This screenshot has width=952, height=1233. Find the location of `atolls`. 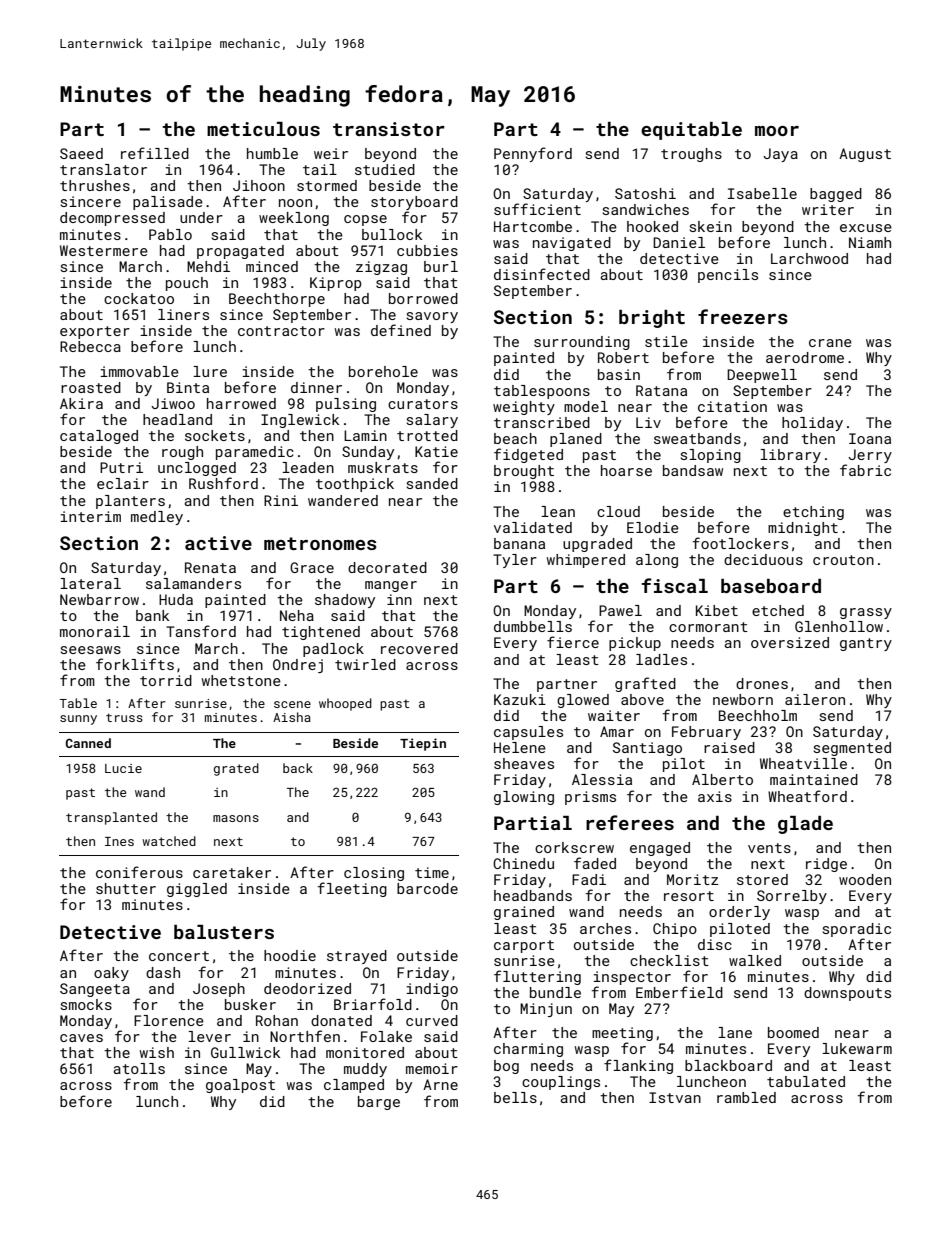

atolls is located at coordinates (139, 1068).
